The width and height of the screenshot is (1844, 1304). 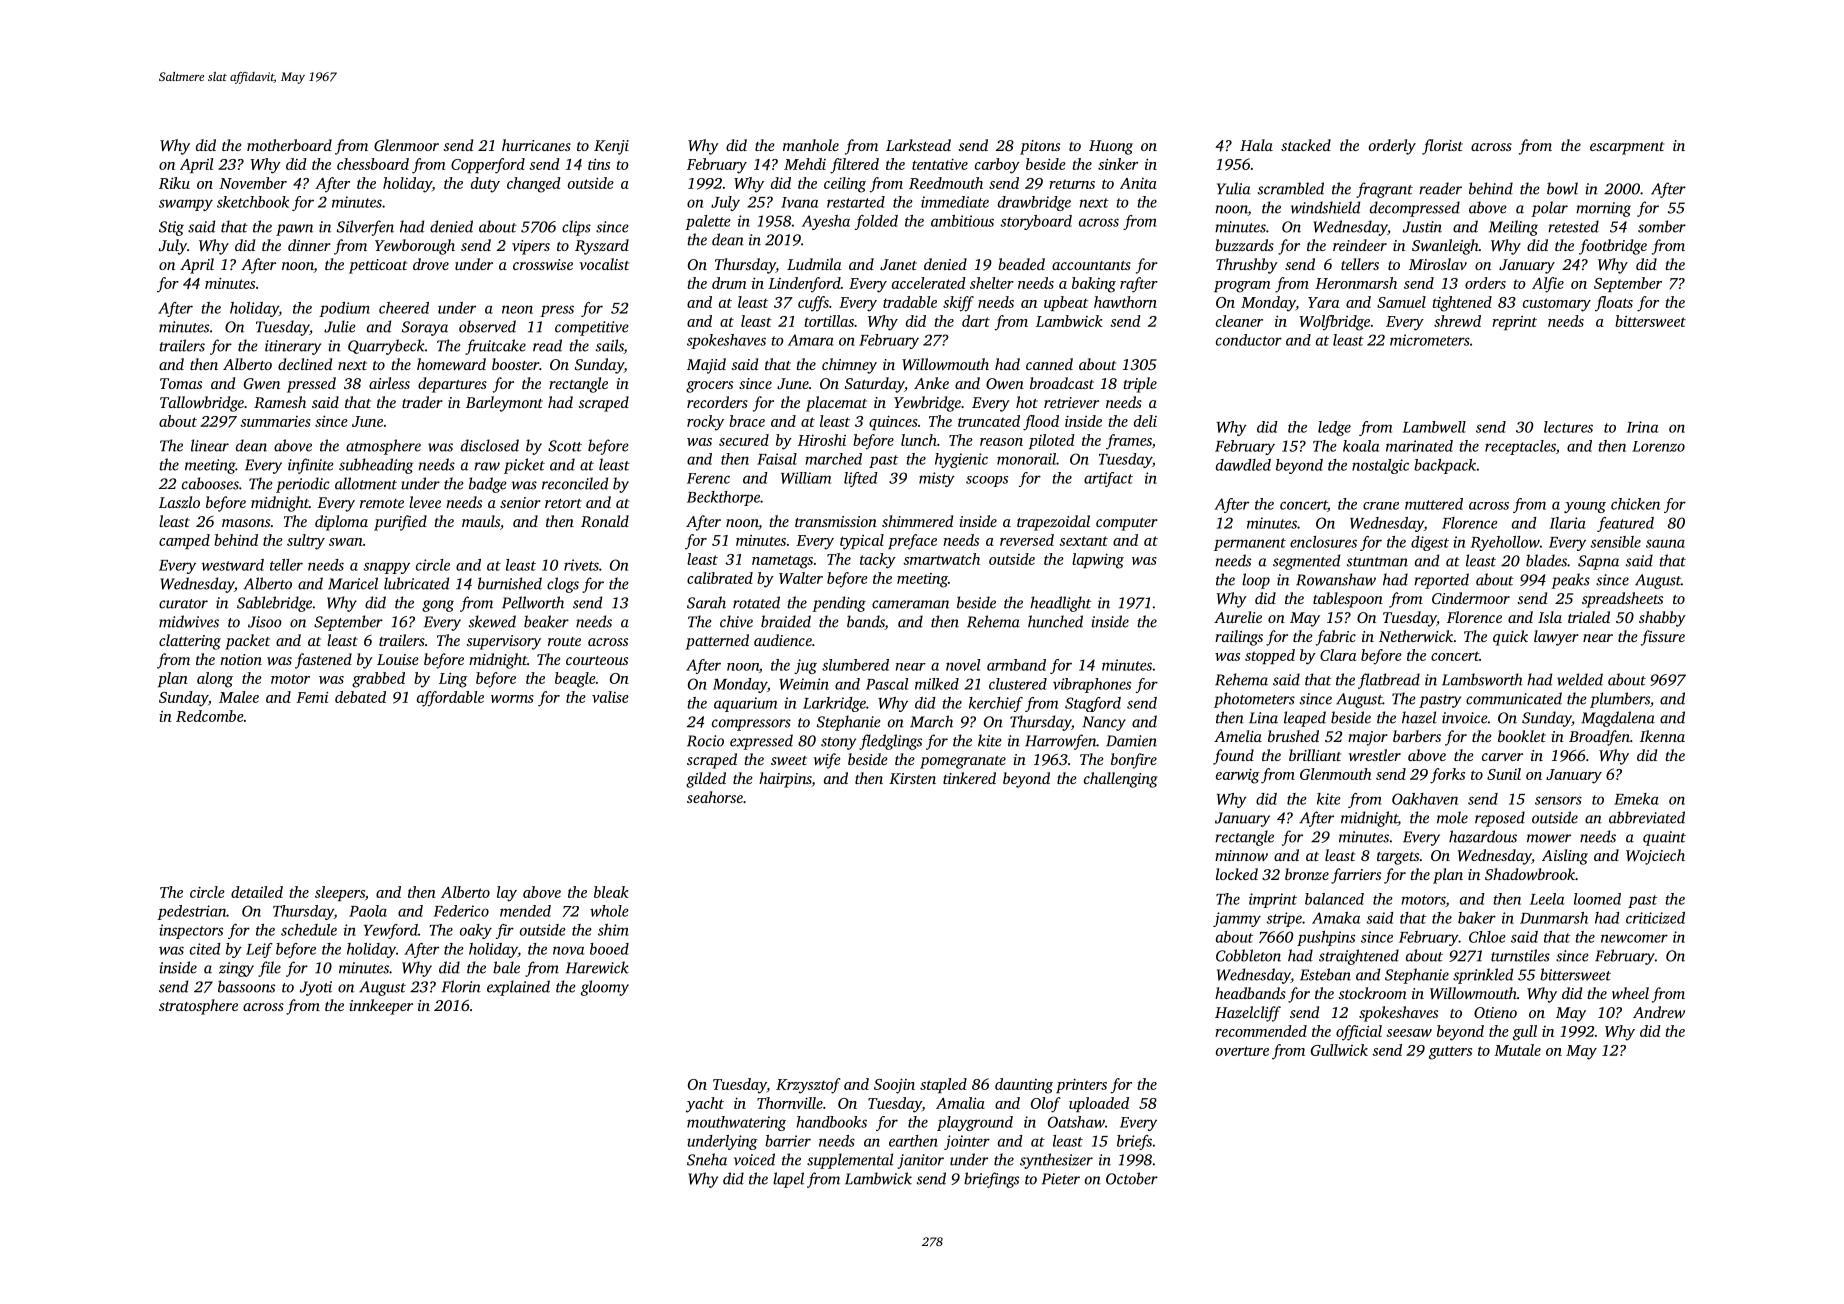 What do you see at coordinates (381, 1007) in the screenshot?
I see `innkeeper` at bounding box center [381, 1007].
